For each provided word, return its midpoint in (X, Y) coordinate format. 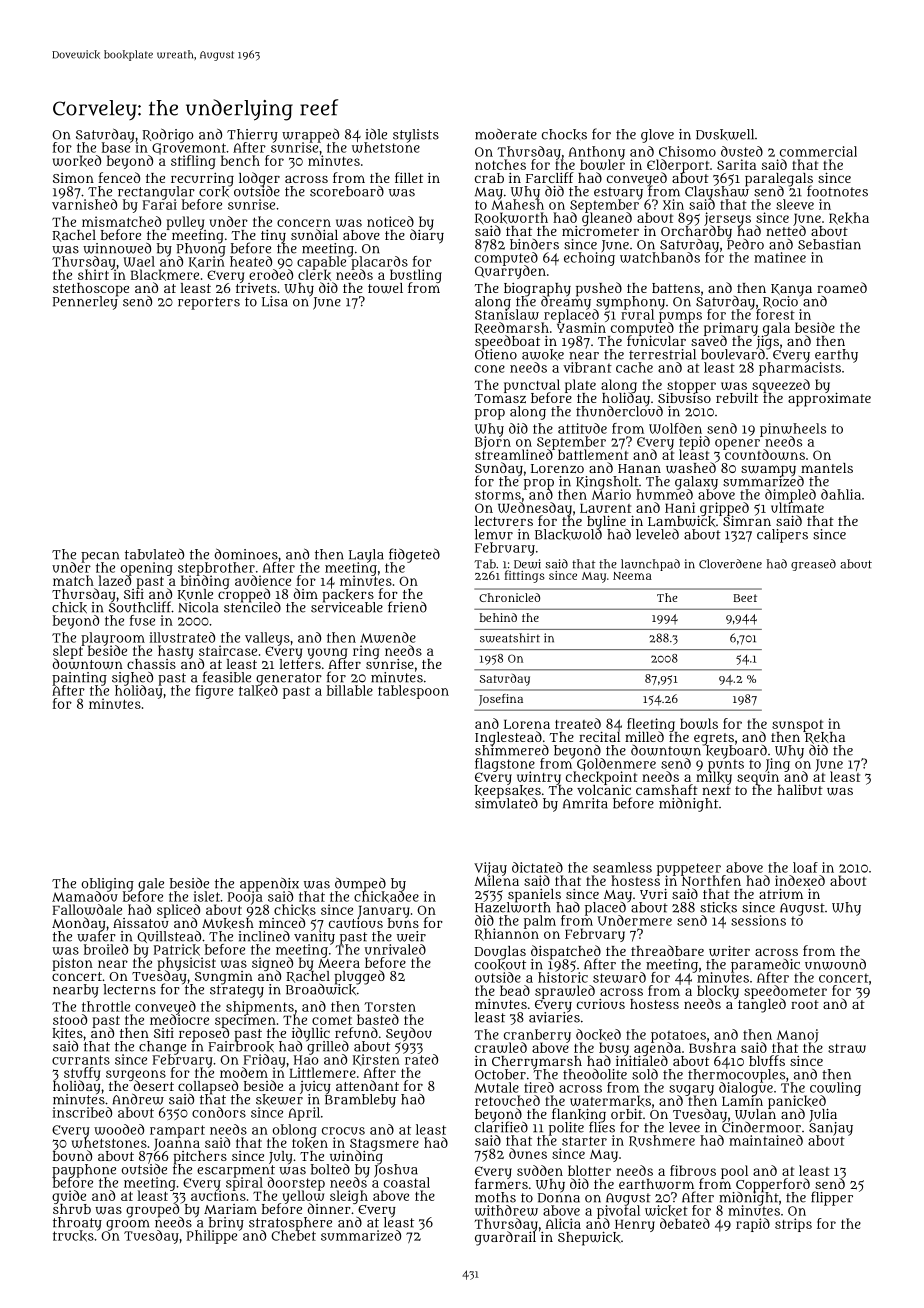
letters (300, 664)
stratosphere (290, 1223)
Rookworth (511, 218)
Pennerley (85, 303)
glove (657, 136)
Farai (159, 204)
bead (515, 990)
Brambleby (360, 1101)
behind (498, 617)
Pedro (745, 244)
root (805, 1004)
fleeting (651, 725)
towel (385, 288)
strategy (237, 991)
